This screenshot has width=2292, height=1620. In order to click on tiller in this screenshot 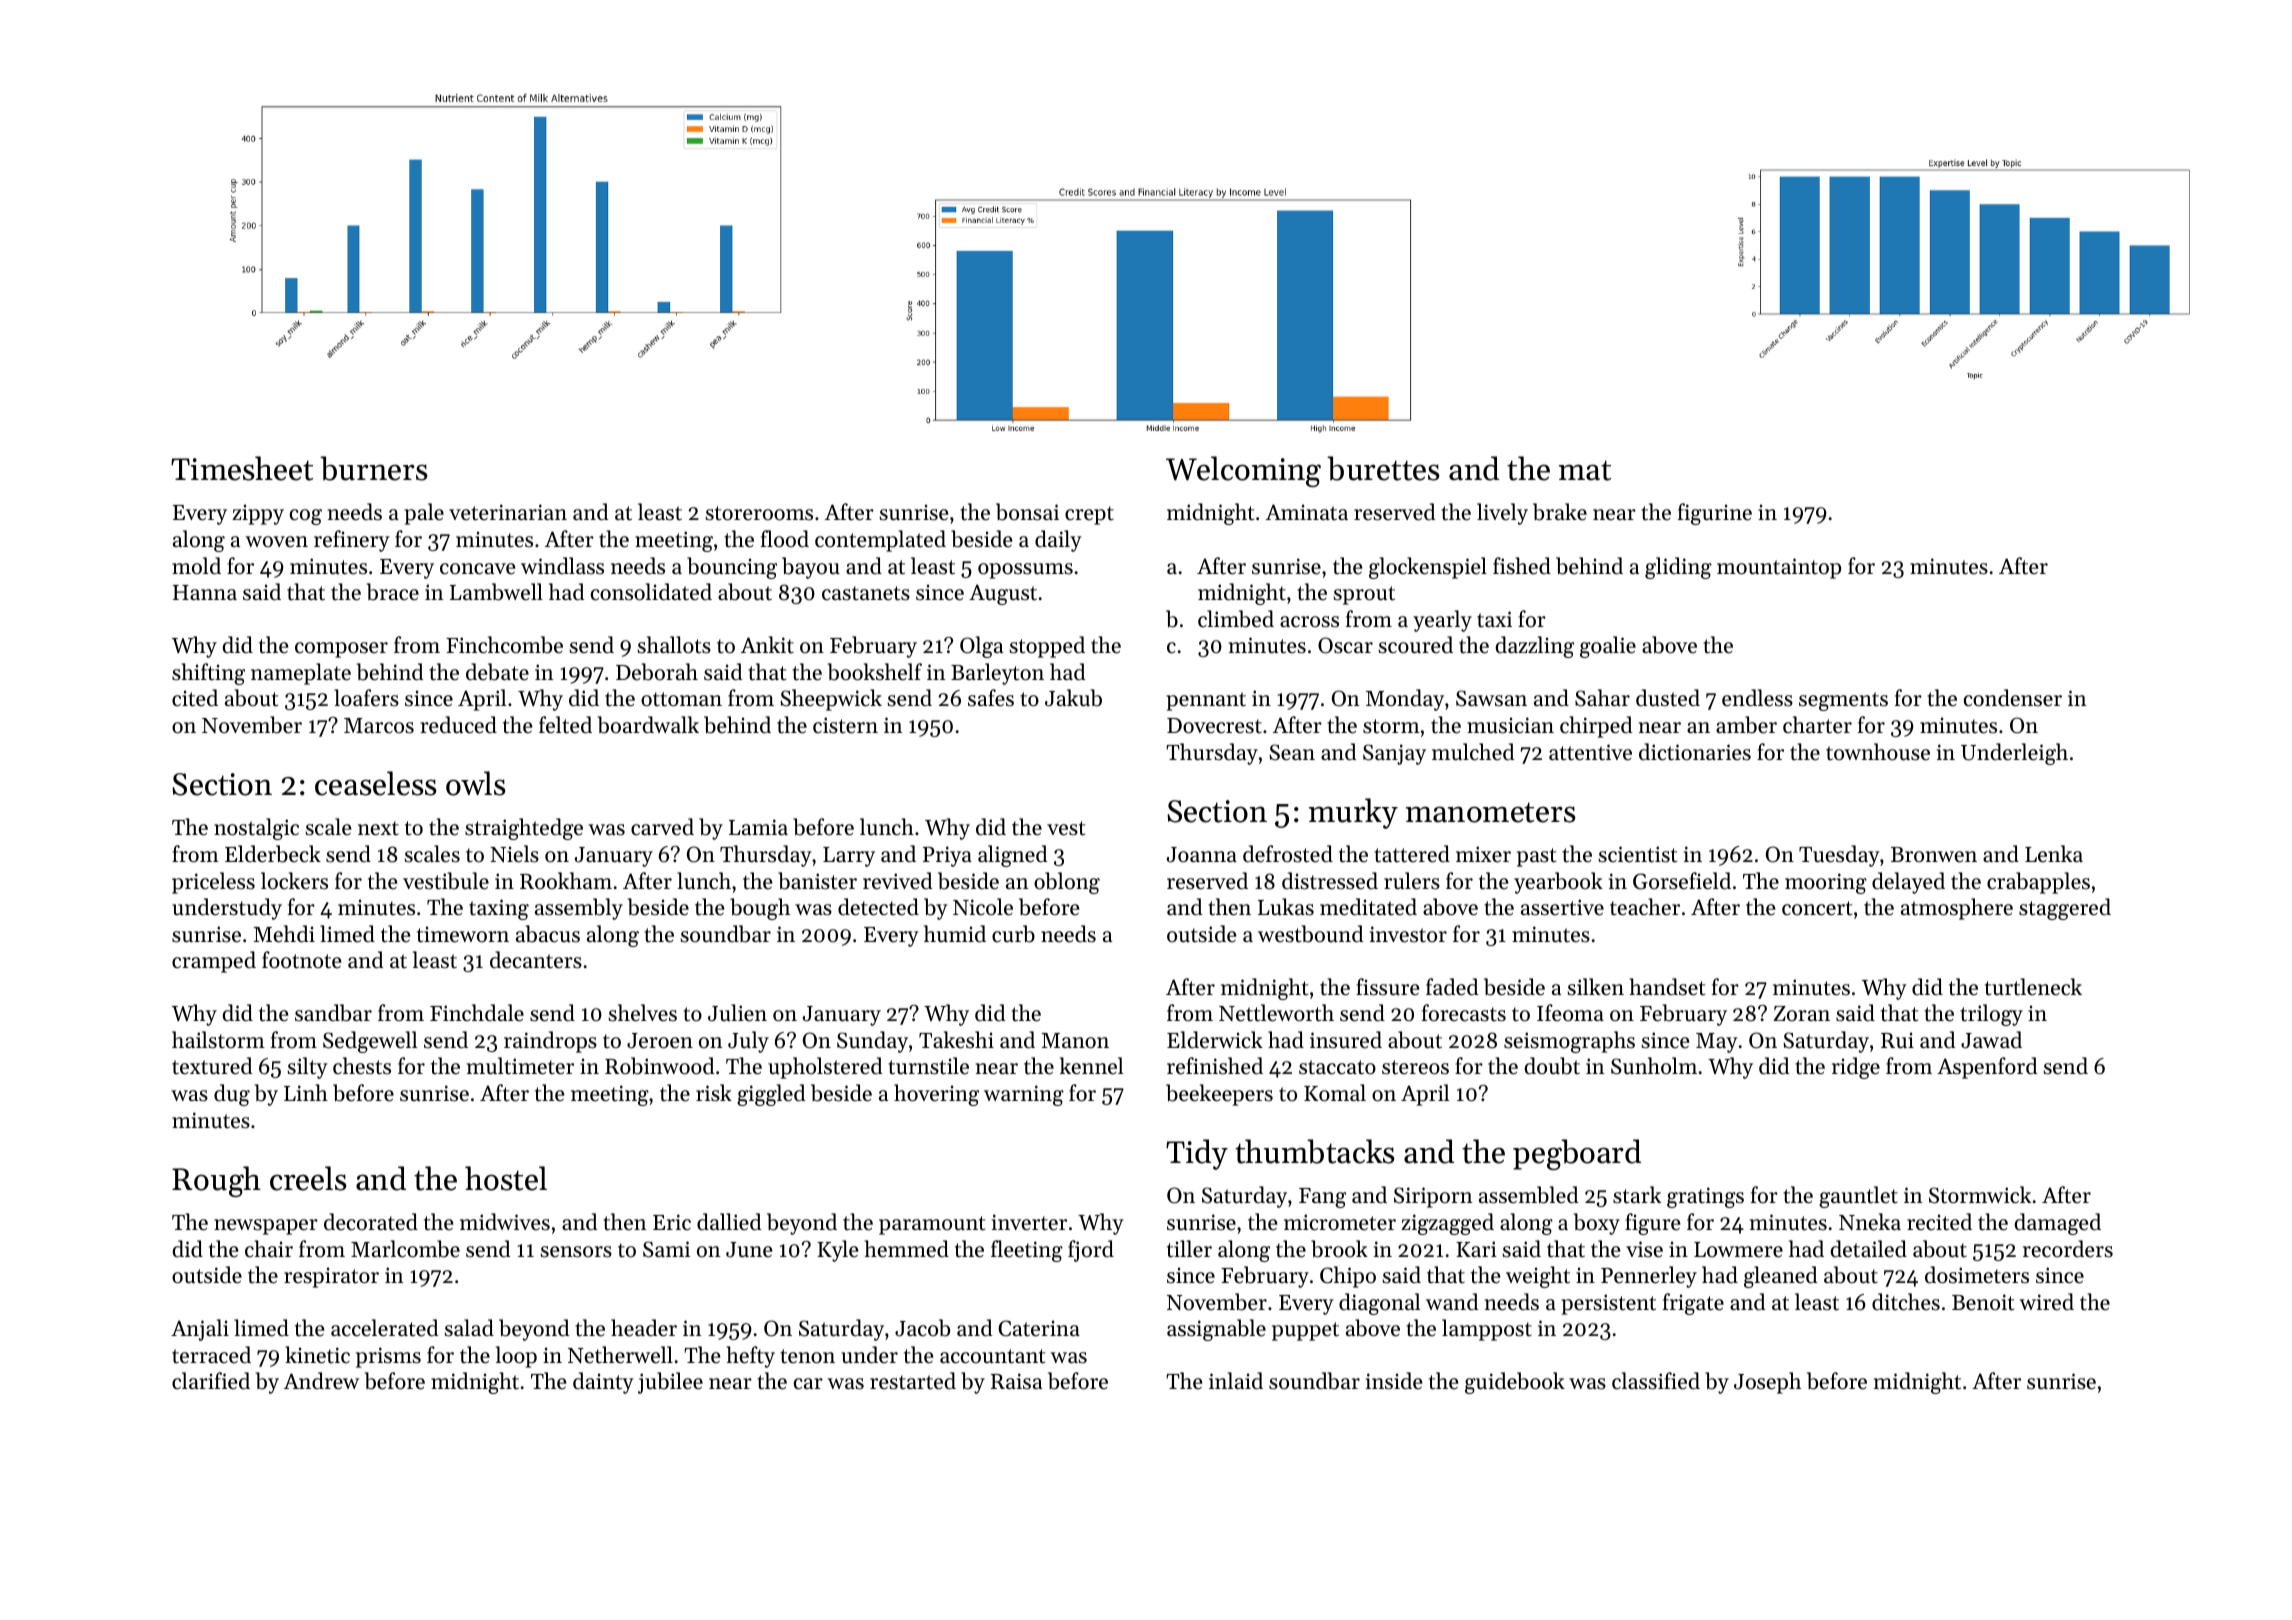, I will do `click(1189, 1249)`.
